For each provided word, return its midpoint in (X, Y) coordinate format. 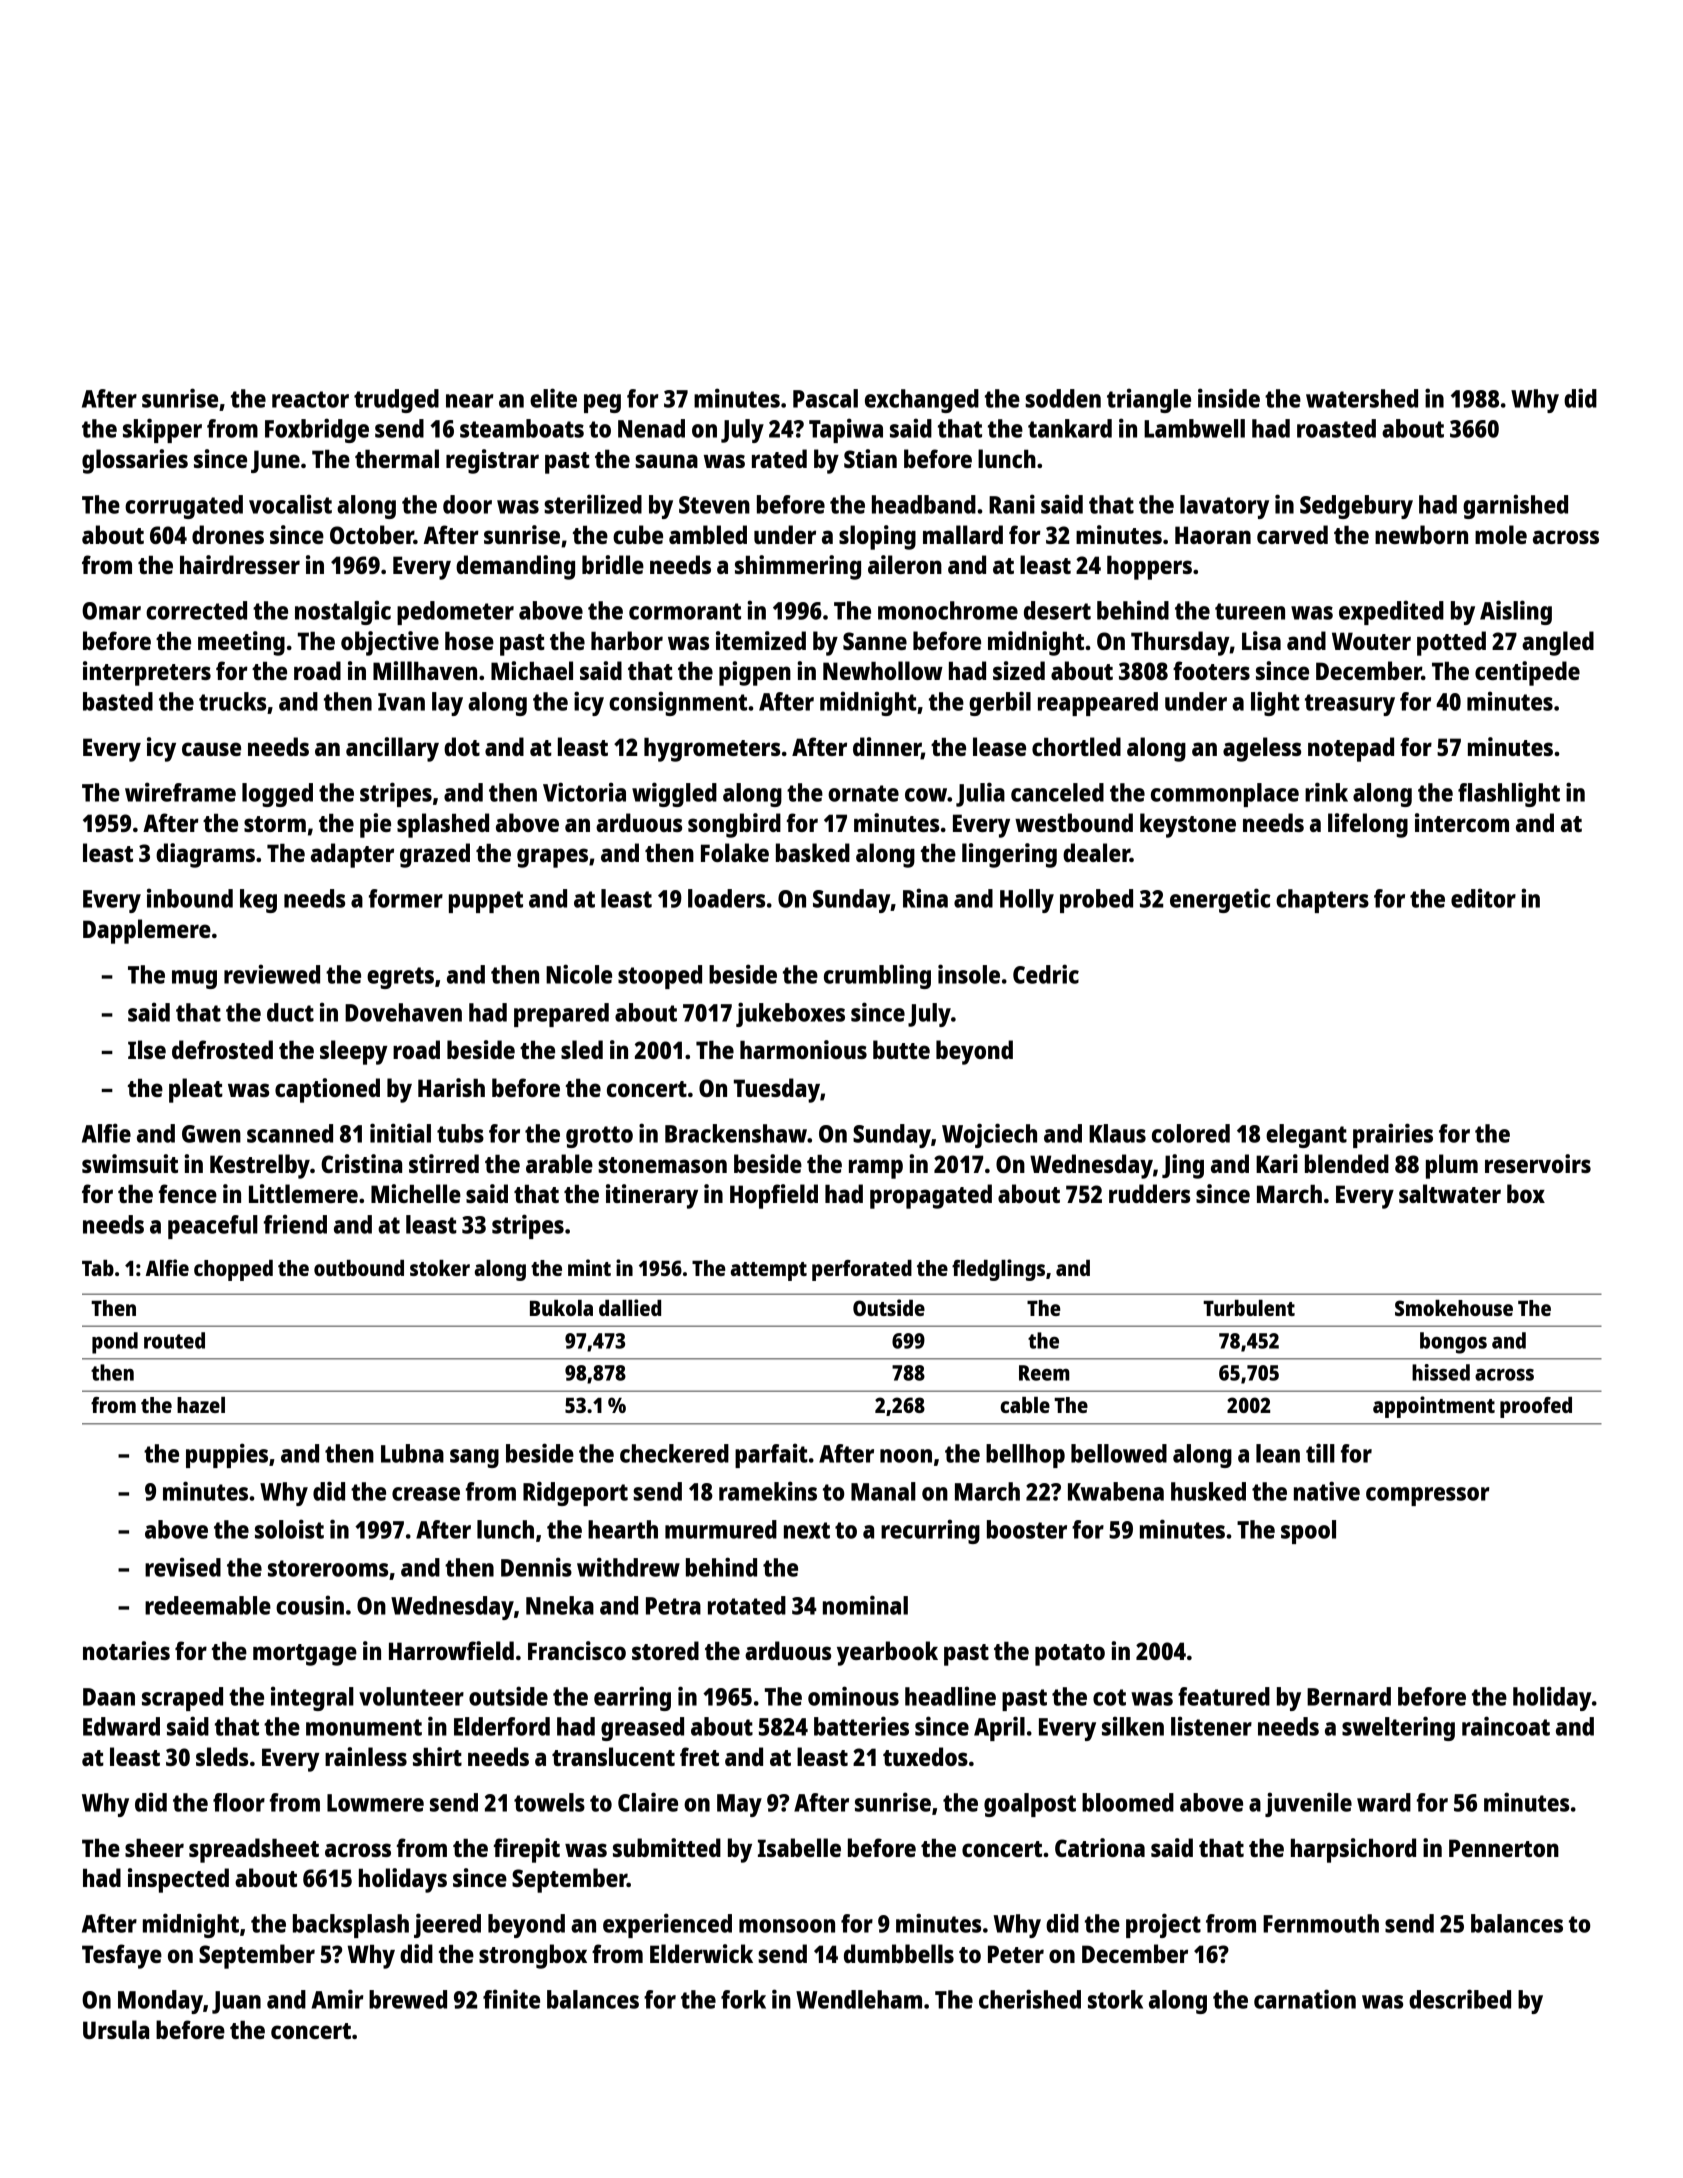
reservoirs (1538, 1163)
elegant (1306, 1136)
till (1320, 1453)
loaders (726, 898)
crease (426, 1494)
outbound (359, 1268)
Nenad (651, 428)
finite (511, 1999)
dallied (630, 1307)
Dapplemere (147, 931)
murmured (721, 1529)
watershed (1362, 398)
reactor (310, 399)
